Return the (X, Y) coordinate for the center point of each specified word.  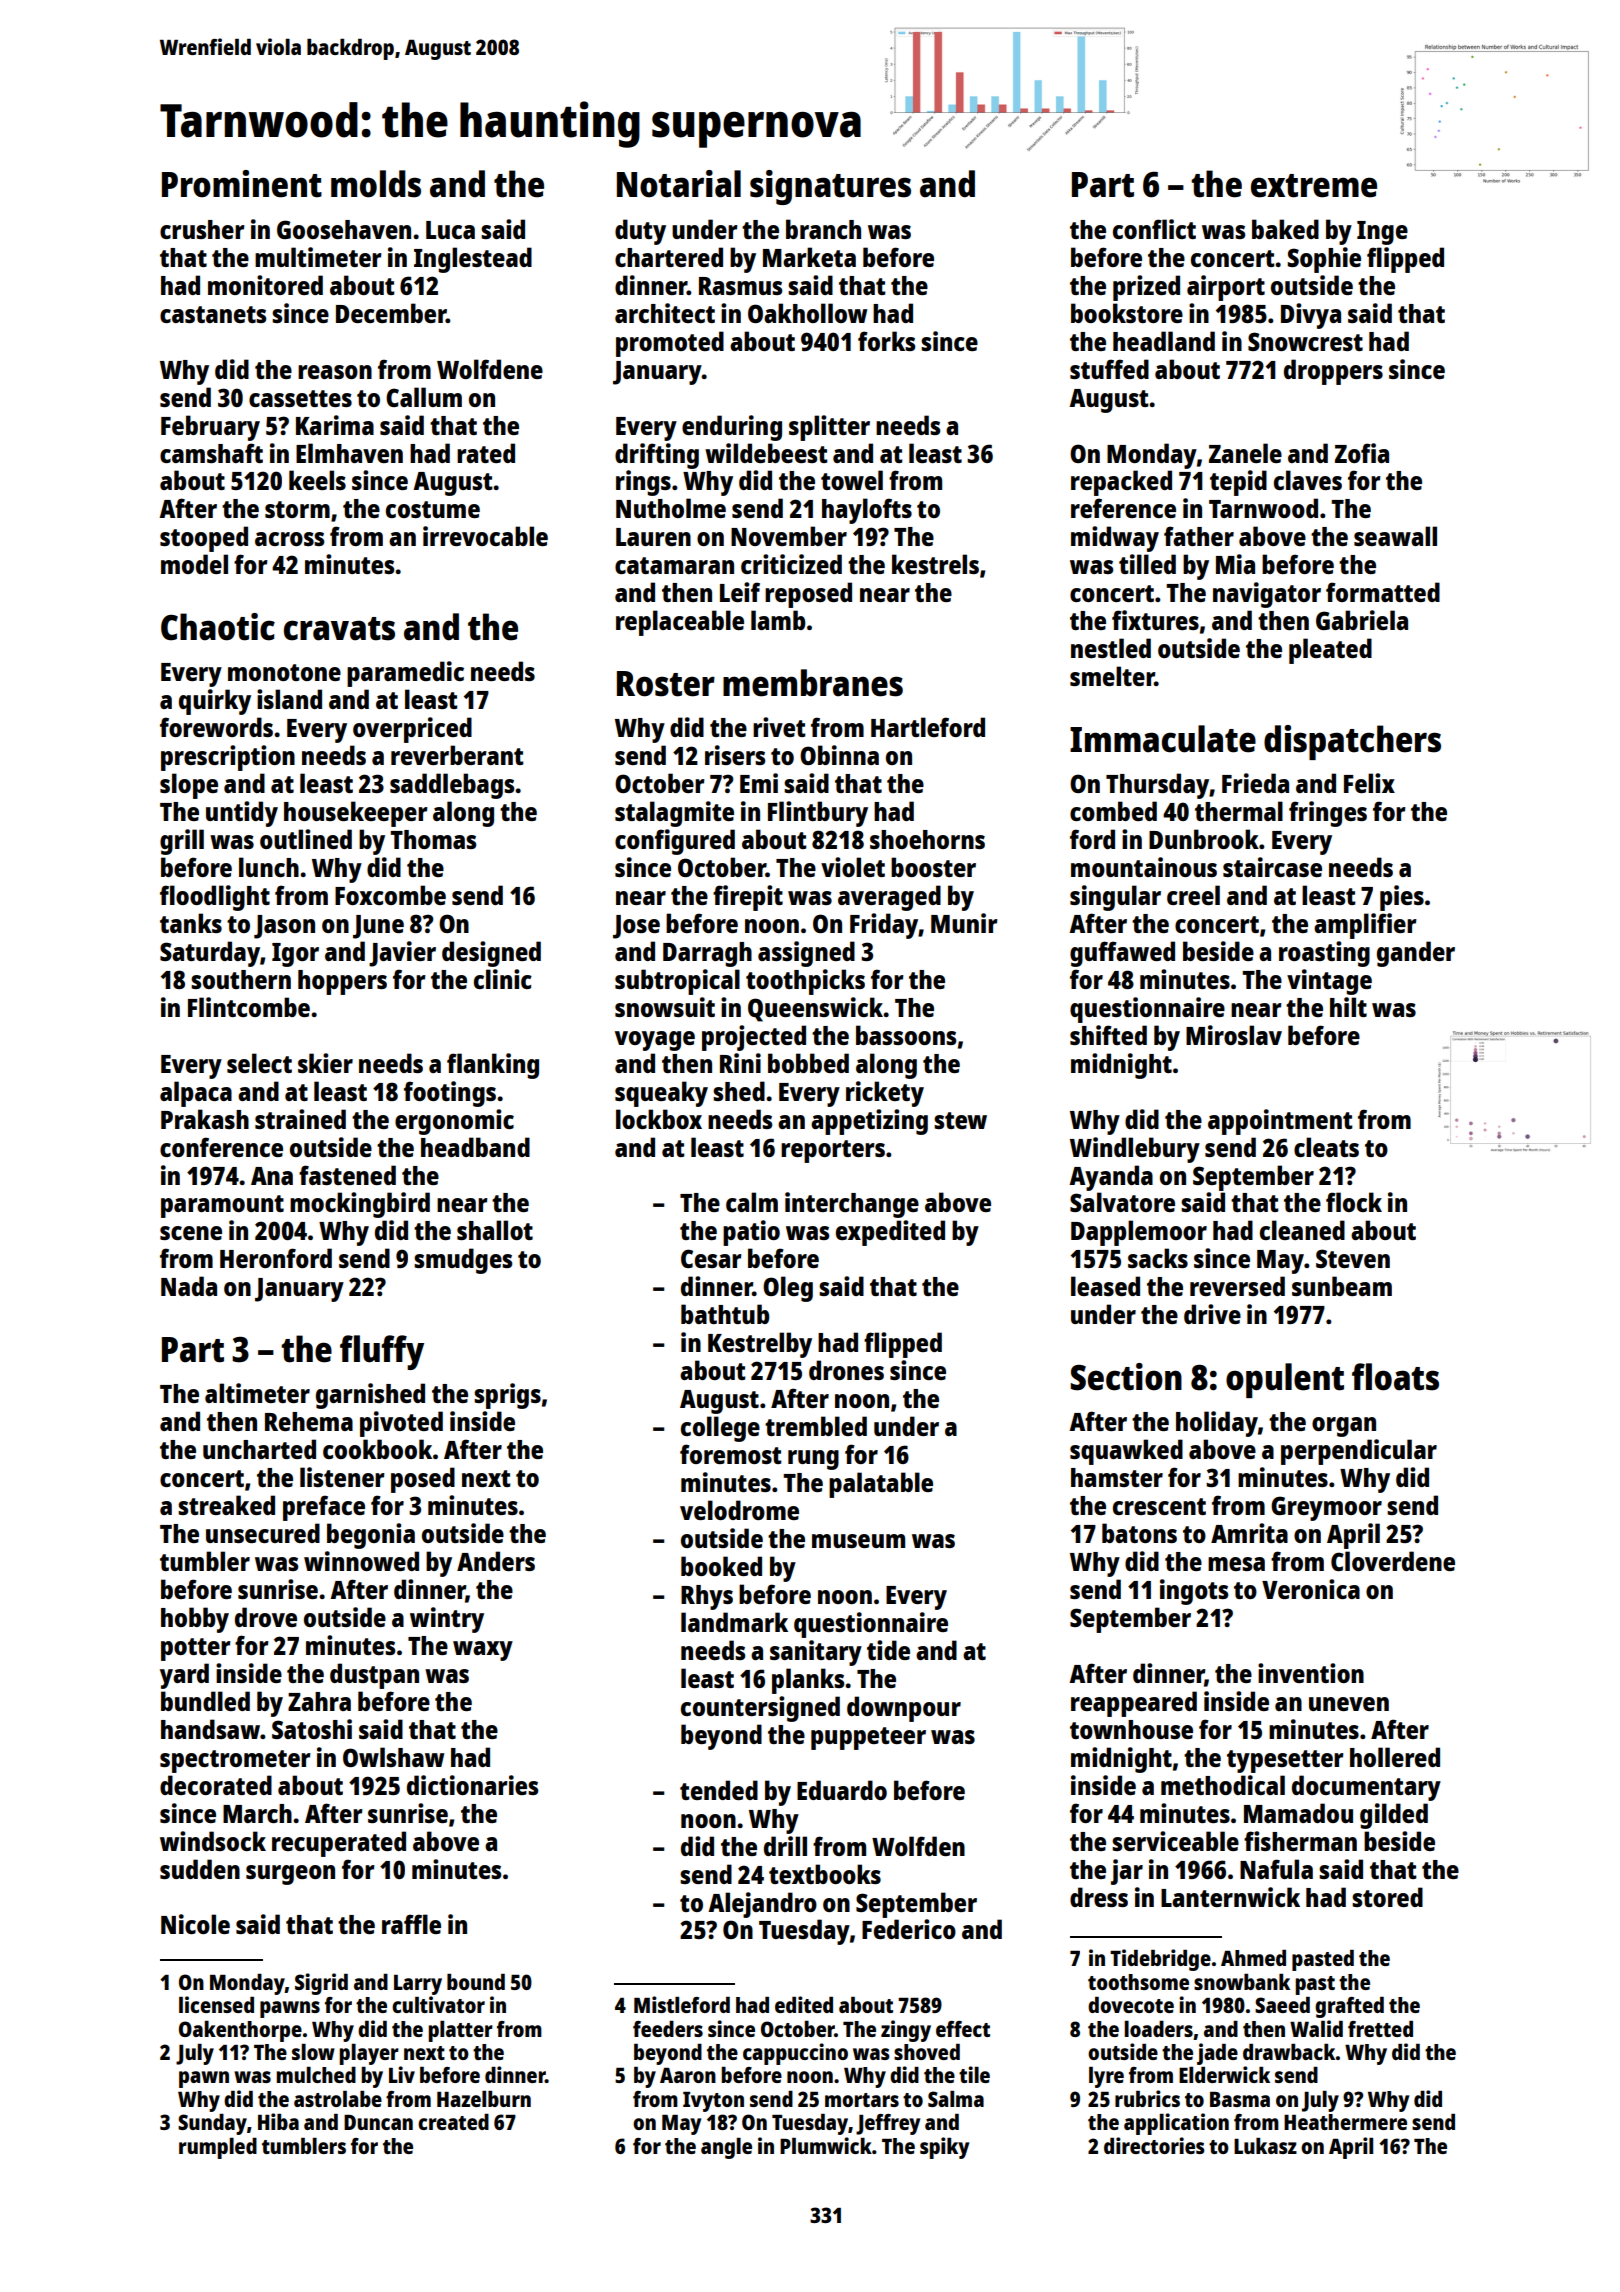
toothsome (1138, 1982)
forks (886, 341)
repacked (1121, 483)
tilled (1147, 564)
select (259, 1063)
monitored (265, 285)
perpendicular (1359, 1452)
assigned (806, 954)
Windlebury (1135, 1150)
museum (858, 1541)
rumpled (218, 2148)
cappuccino (795, 2054)
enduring (732, 428)
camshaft (211, 453)
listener (342, 1477)
